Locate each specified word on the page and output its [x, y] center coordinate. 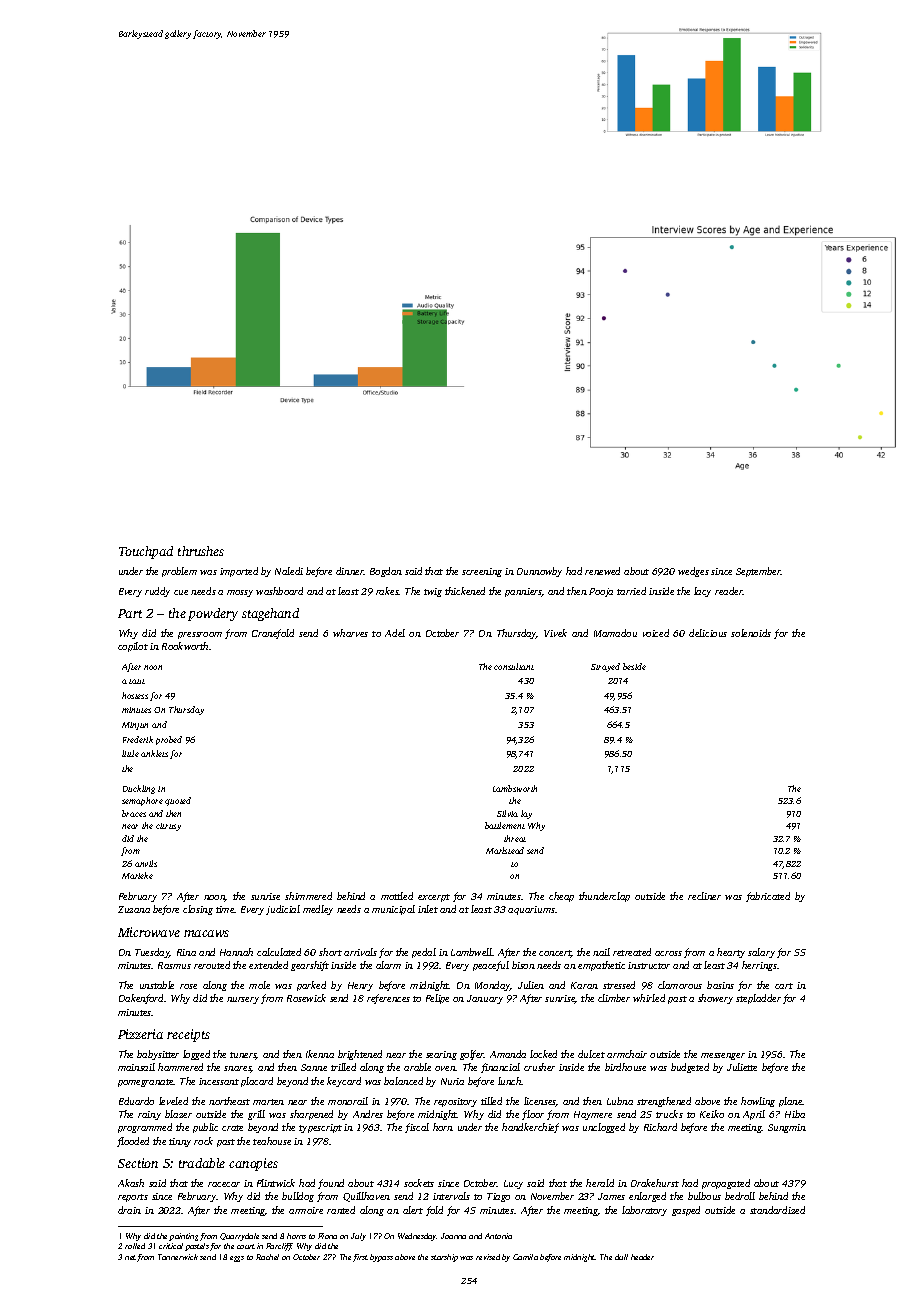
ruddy [157, 592]
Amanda [508, 1054]
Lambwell [471, 952]
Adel [395, 633]
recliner [704, 896]
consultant [514, 666]
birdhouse [625, 1067]
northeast [229, 1101]
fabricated [768, 897]
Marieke [137, 875]
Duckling [139, 789]
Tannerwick [178, 1257]
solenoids [751, 633]
